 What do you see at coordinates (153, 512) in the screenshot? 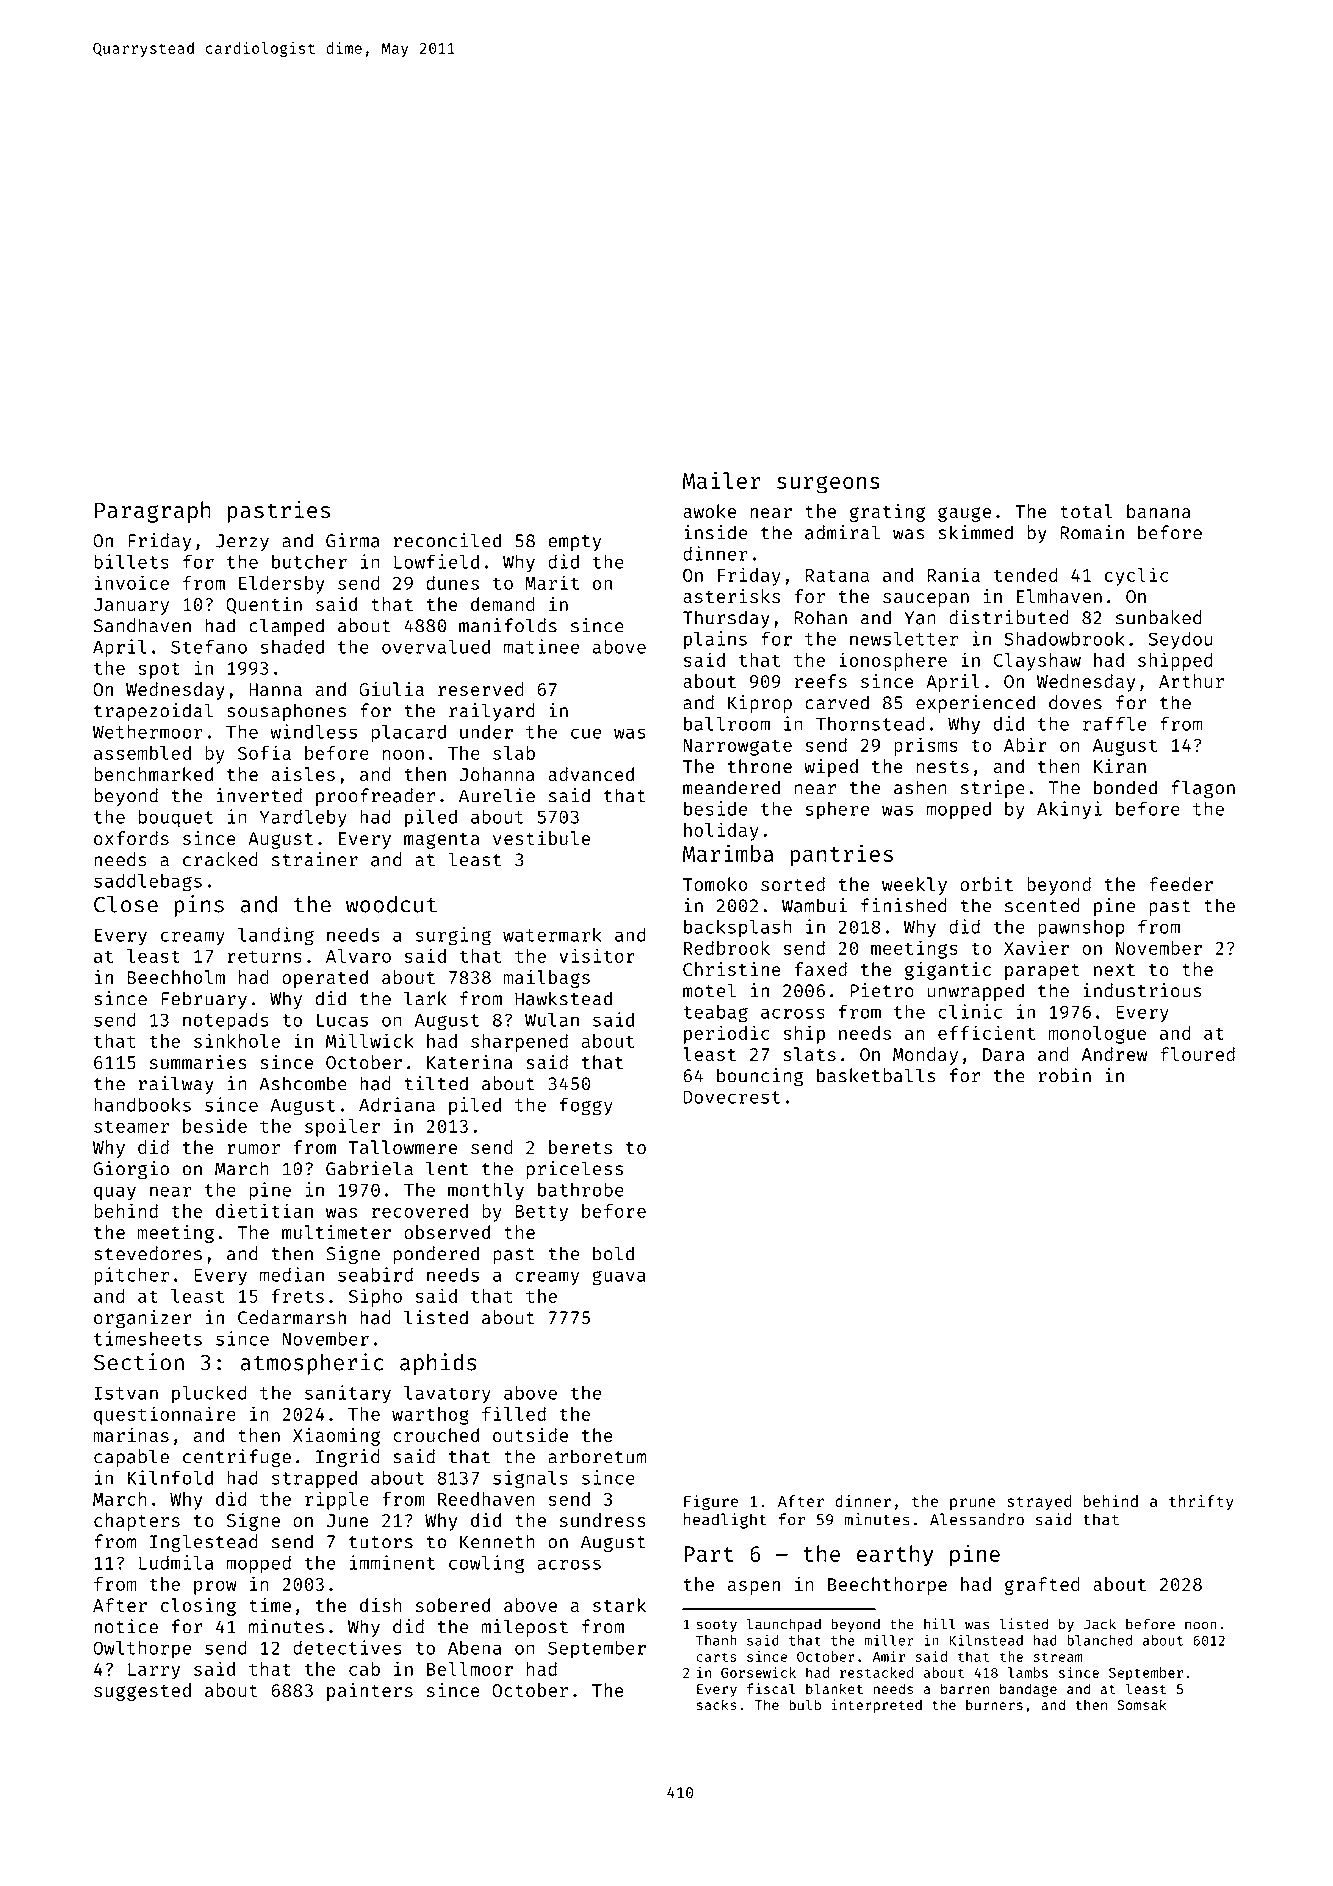
I see `Paragraph` at bounding box center [153, 512].
